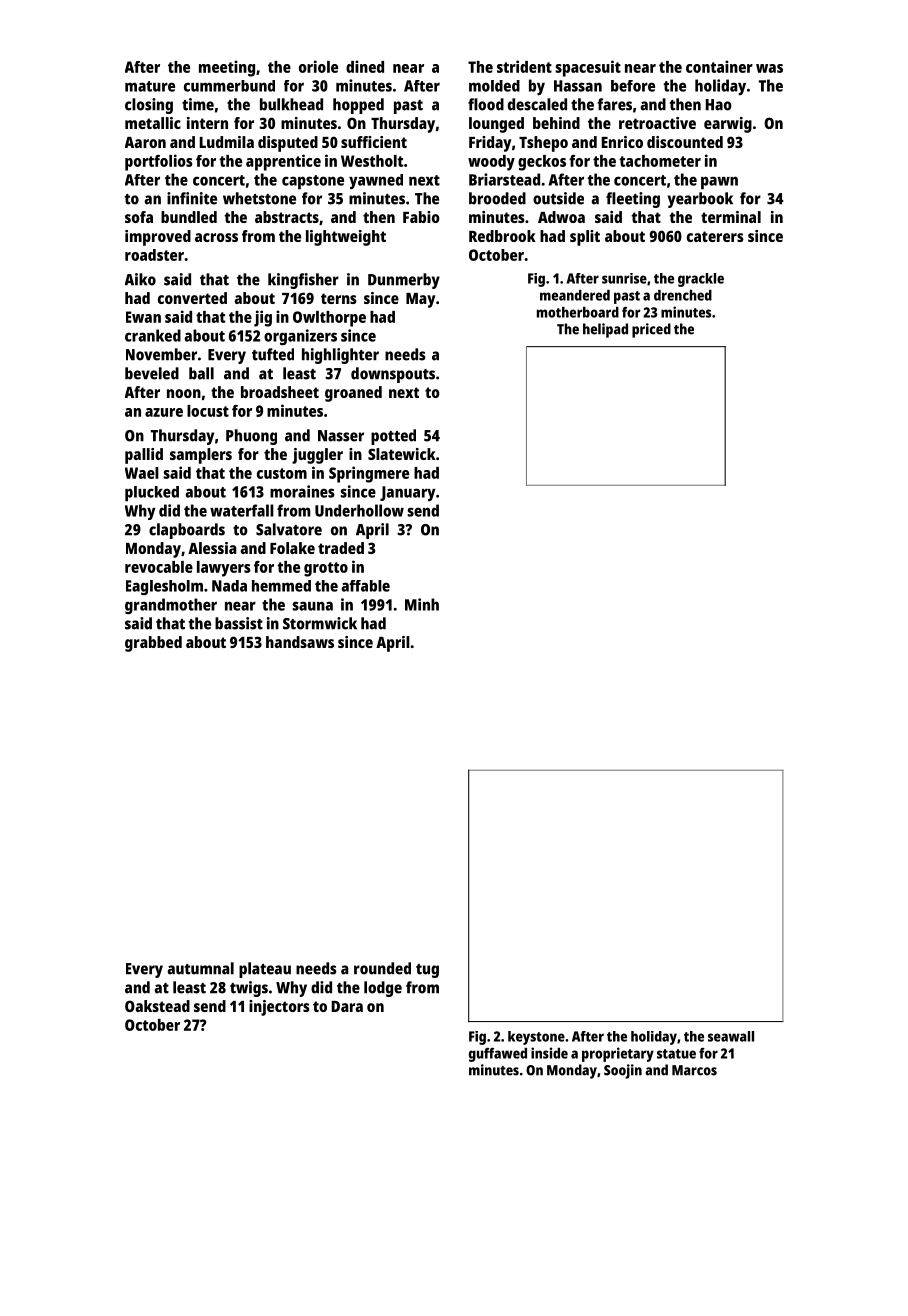 This screenshot has height=1316, width=908. I want to click on January, so click(408, 493).
